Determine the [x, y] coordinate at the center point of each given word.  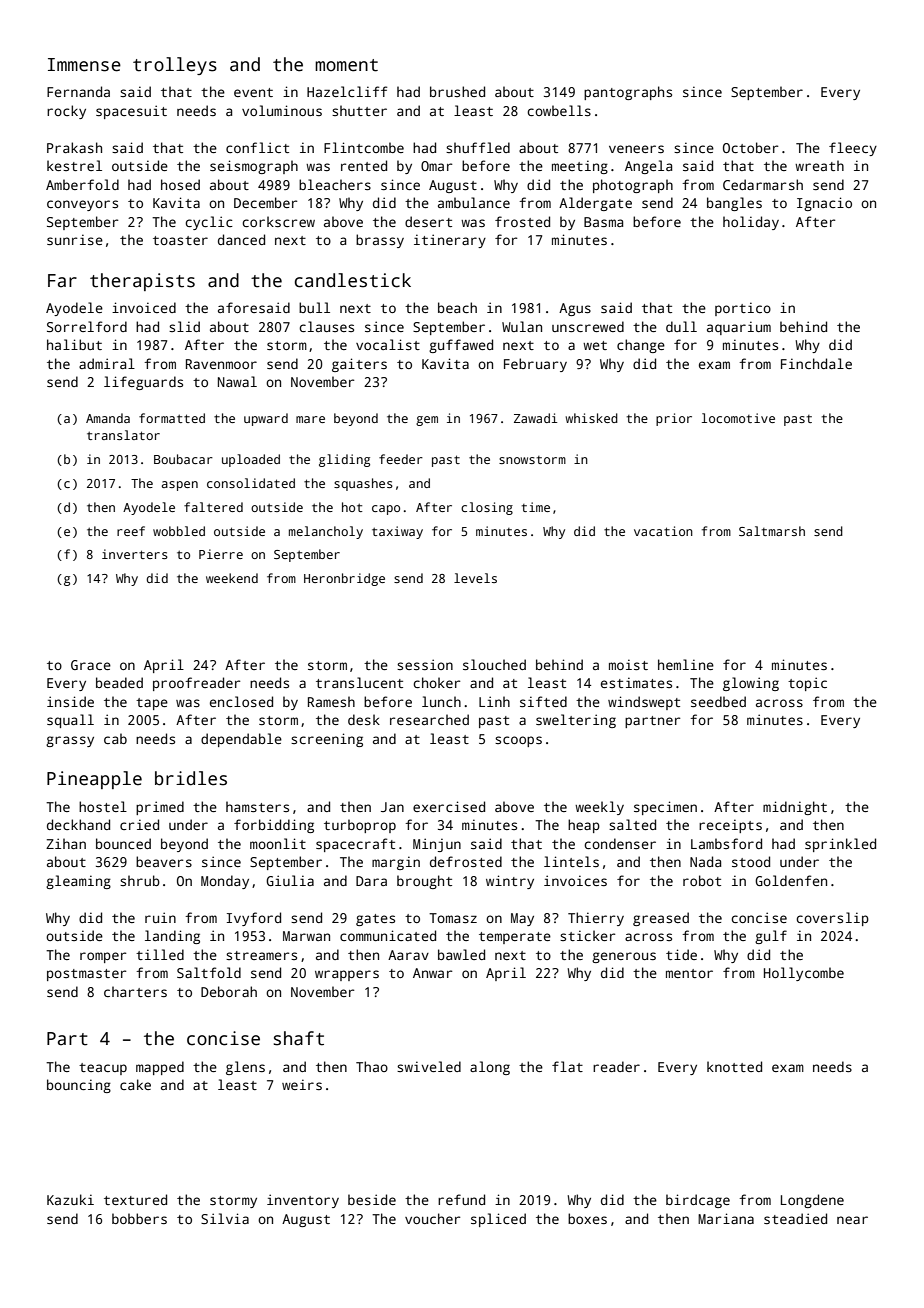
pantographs [628, 93]
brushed [457, 91]
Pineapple [94, 780]
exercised [449, 806]
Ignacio [824, 204]
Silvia [225, 1218]
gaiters [359, 365]
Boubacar [183, 459]
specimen [665, 808]
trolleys [175, 66]
